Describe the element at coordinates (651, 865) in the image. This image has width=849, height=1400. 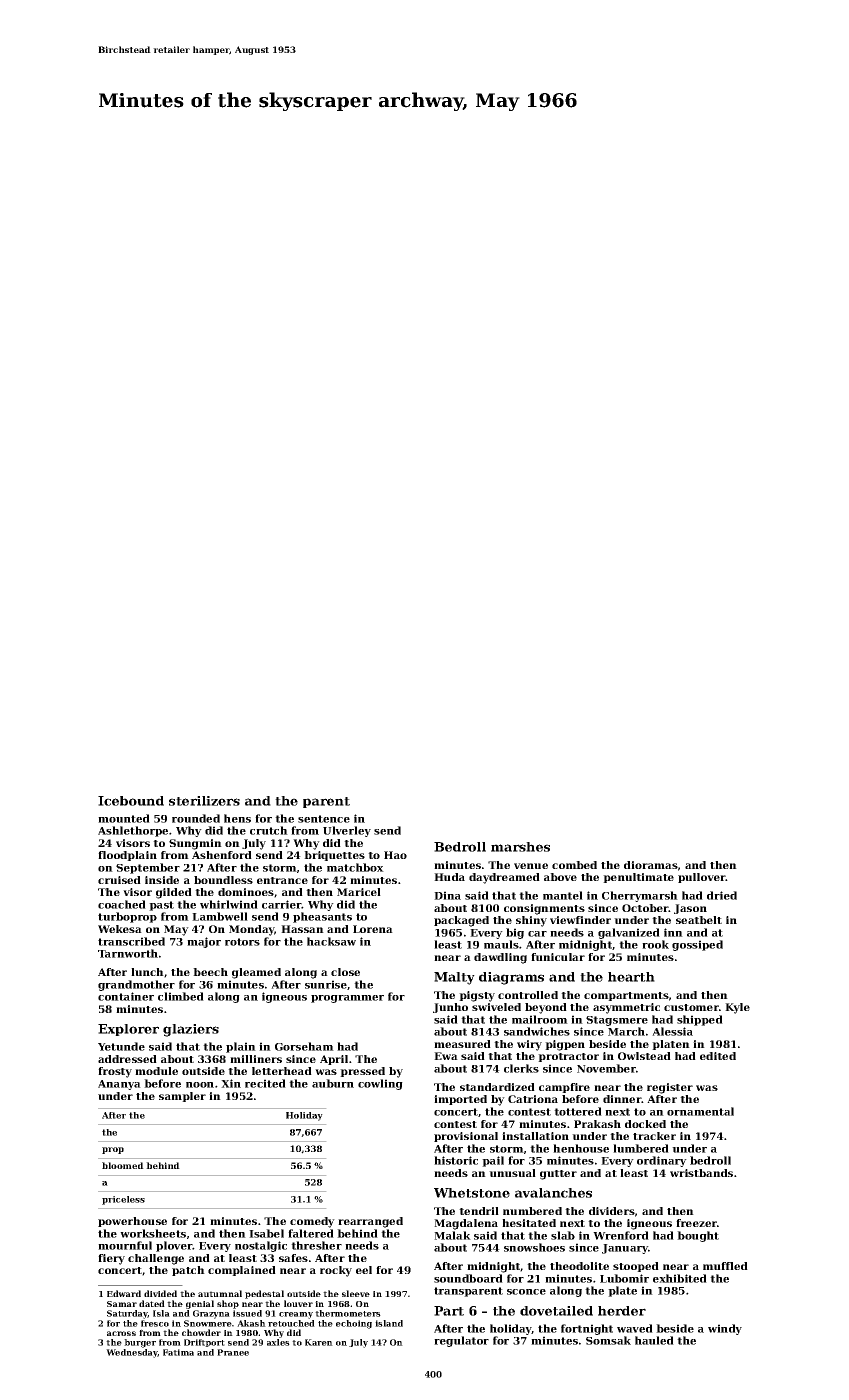
I see `dioramas` at that location.
